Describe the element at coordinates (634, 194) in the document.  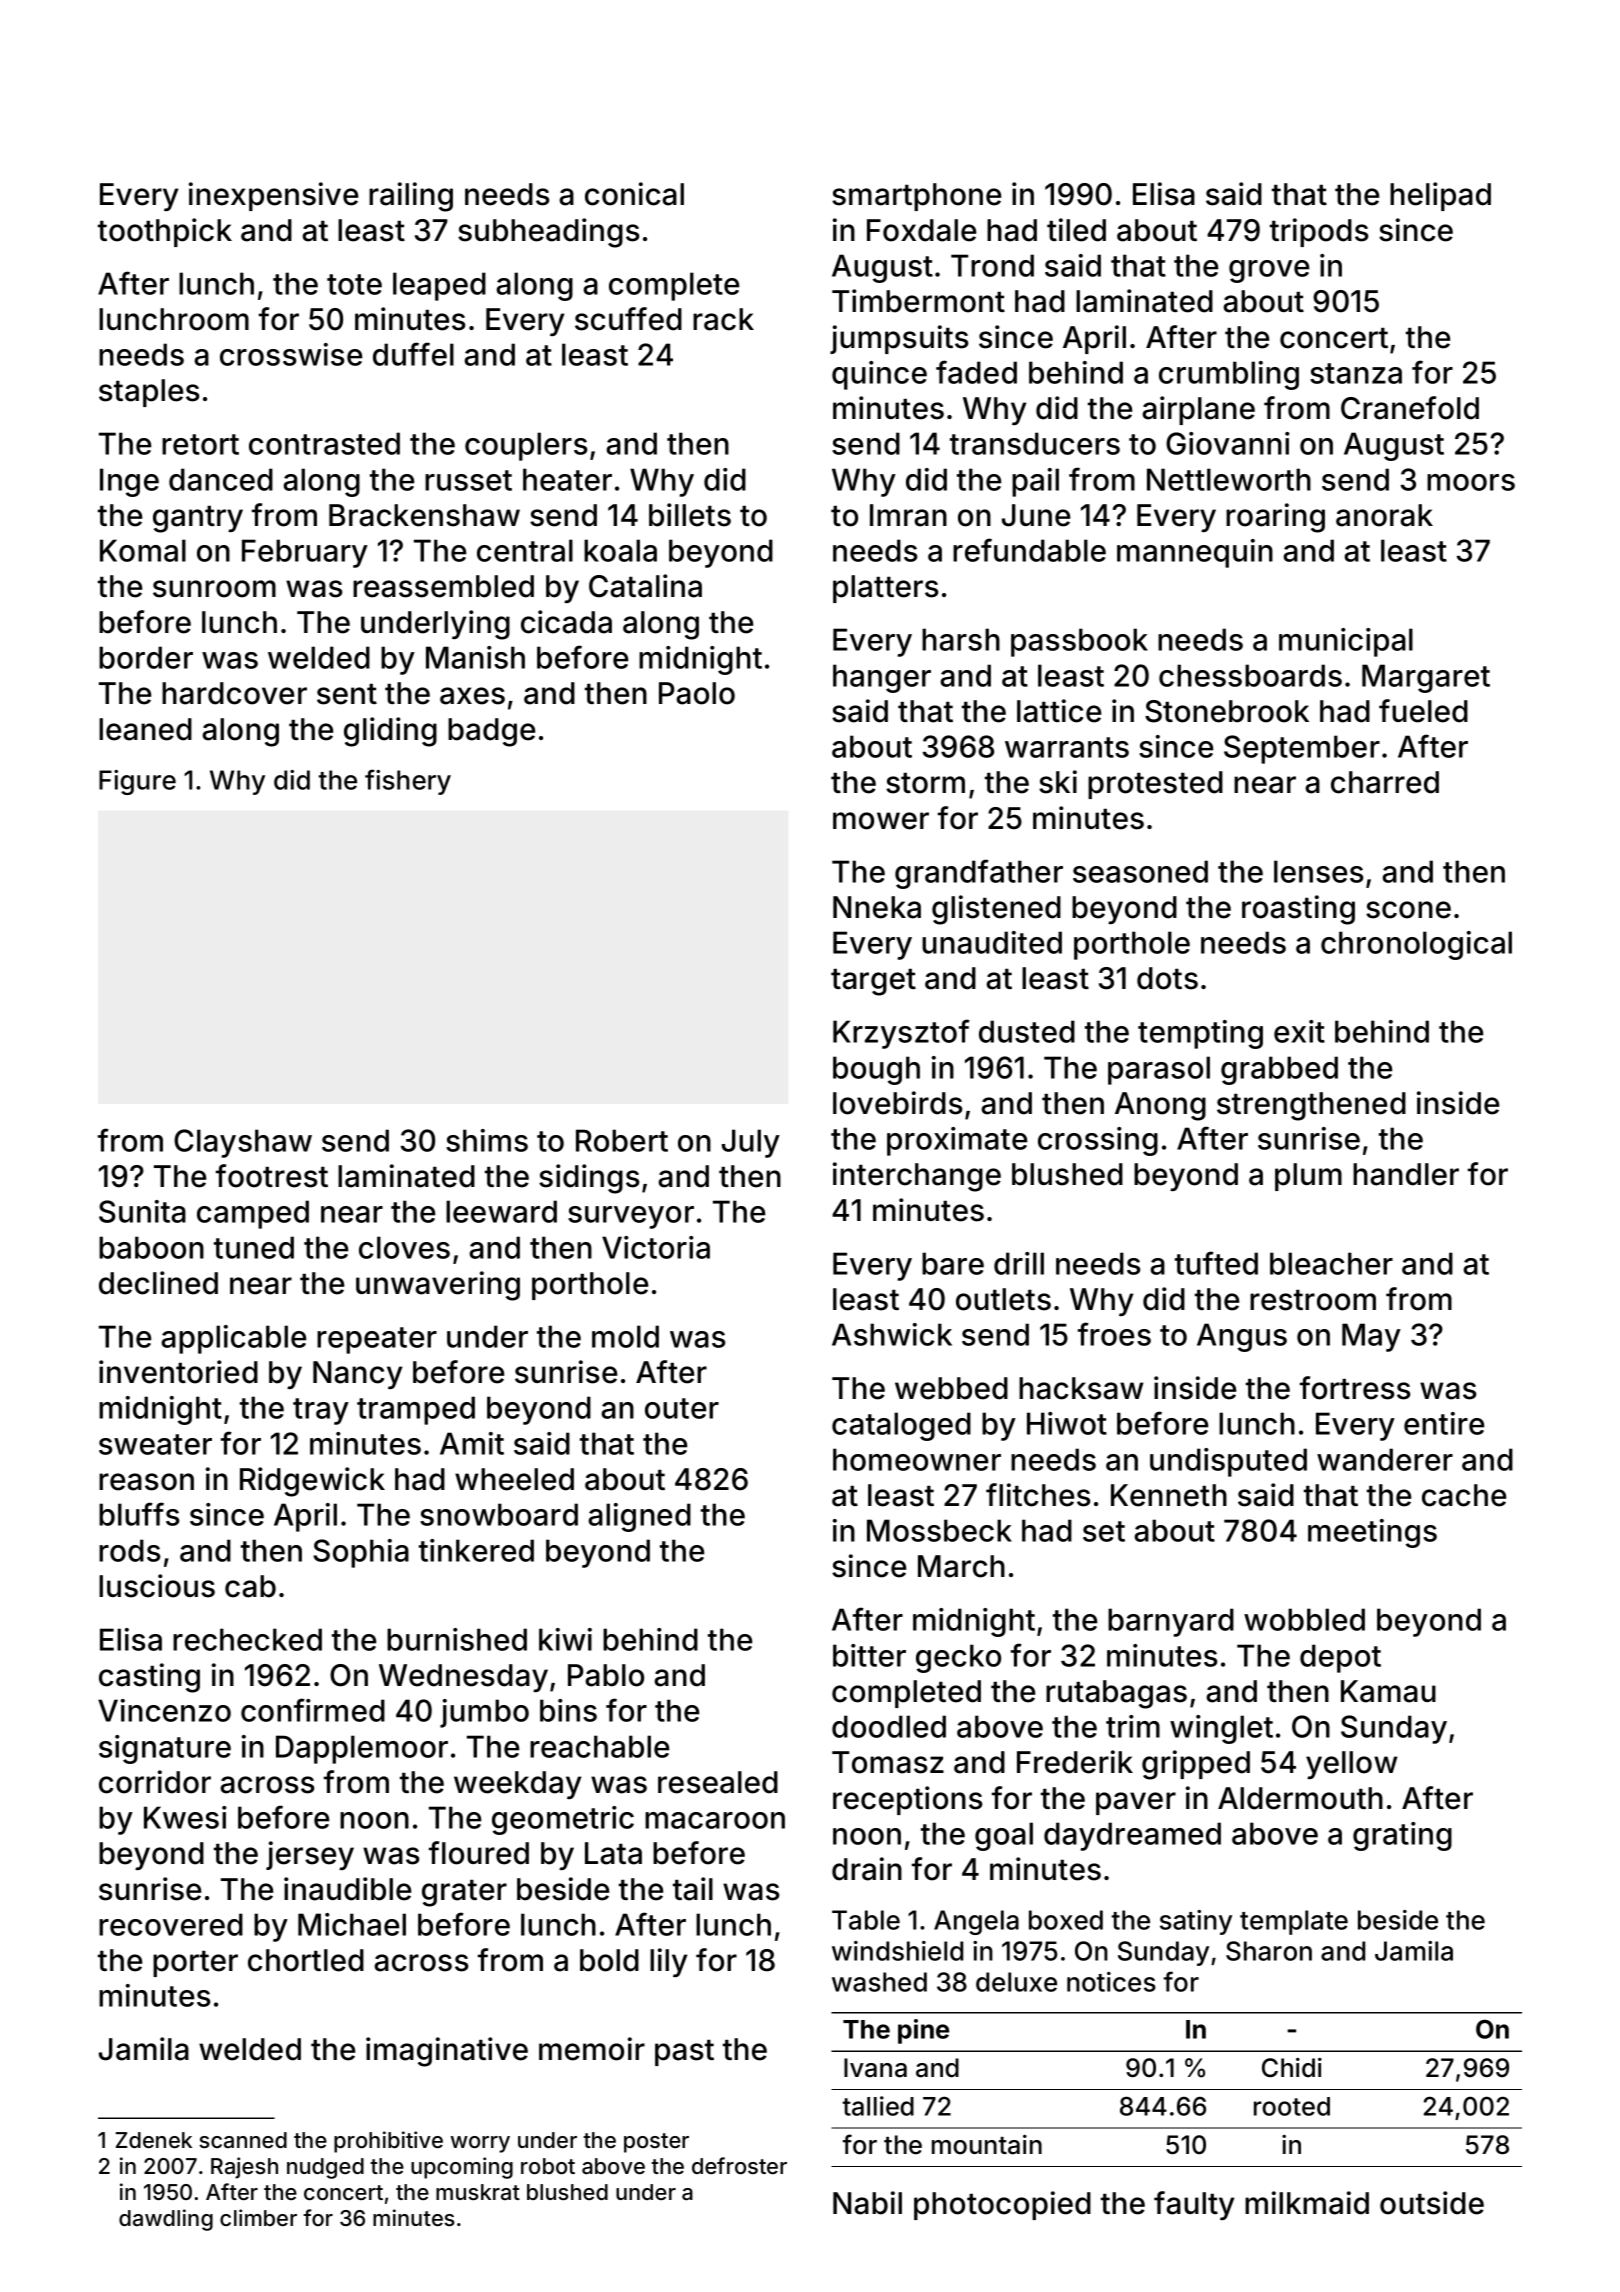
I see `conical` at that location.
